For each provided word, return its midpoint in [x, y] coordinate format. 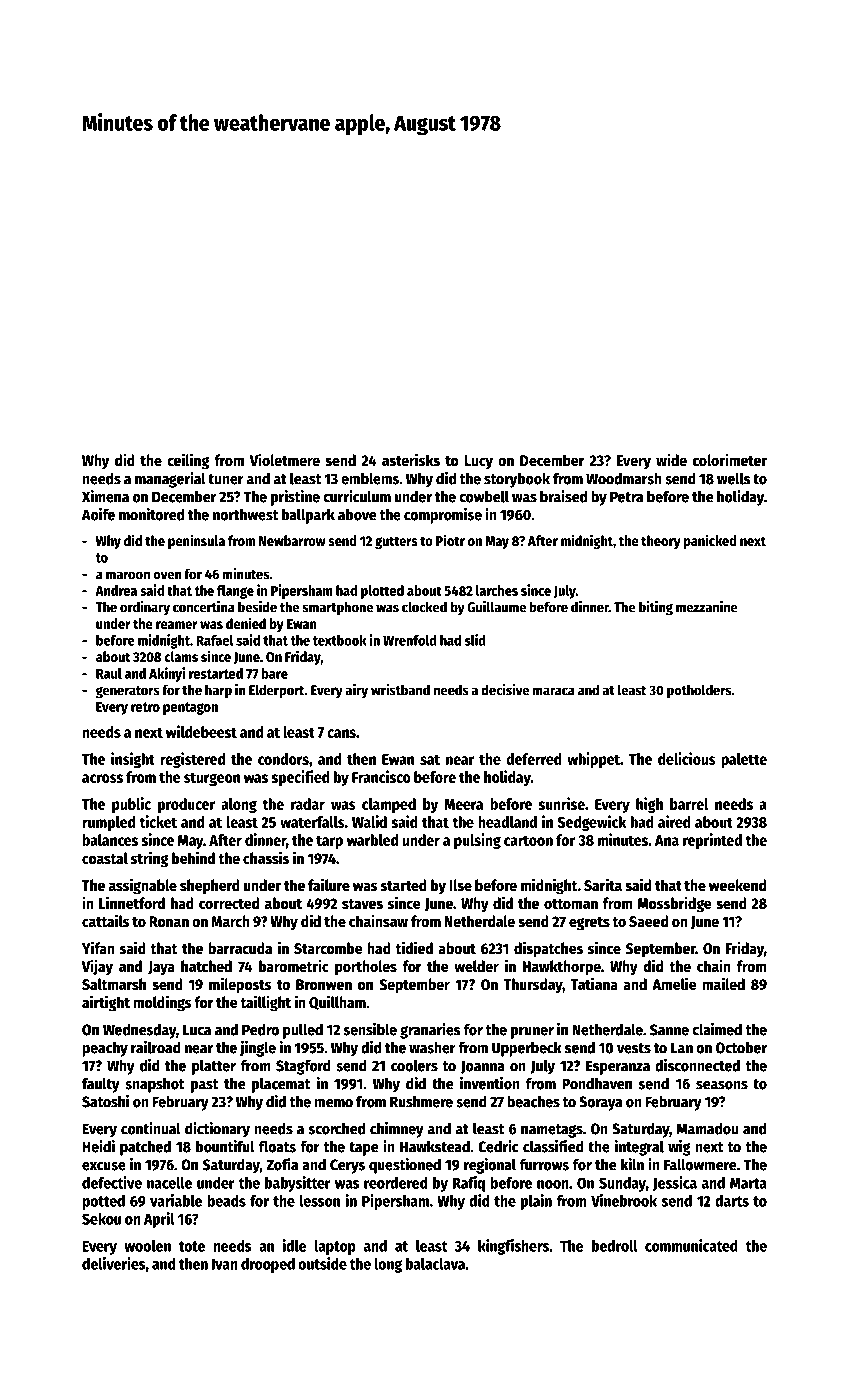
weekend [737, 885]
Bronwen [324, 985]
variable [176, 1200]
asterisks [411, 460]
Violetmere [285, 460]
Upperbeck [527, 1049]
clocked [424, 607]
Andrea [116, 590]
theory [661, 542]
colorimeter [730, 460]
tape [364, 1149]
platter [214, 1067]
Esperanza [618, 1067]
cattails [106, 921]
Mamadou [707, 1128]
